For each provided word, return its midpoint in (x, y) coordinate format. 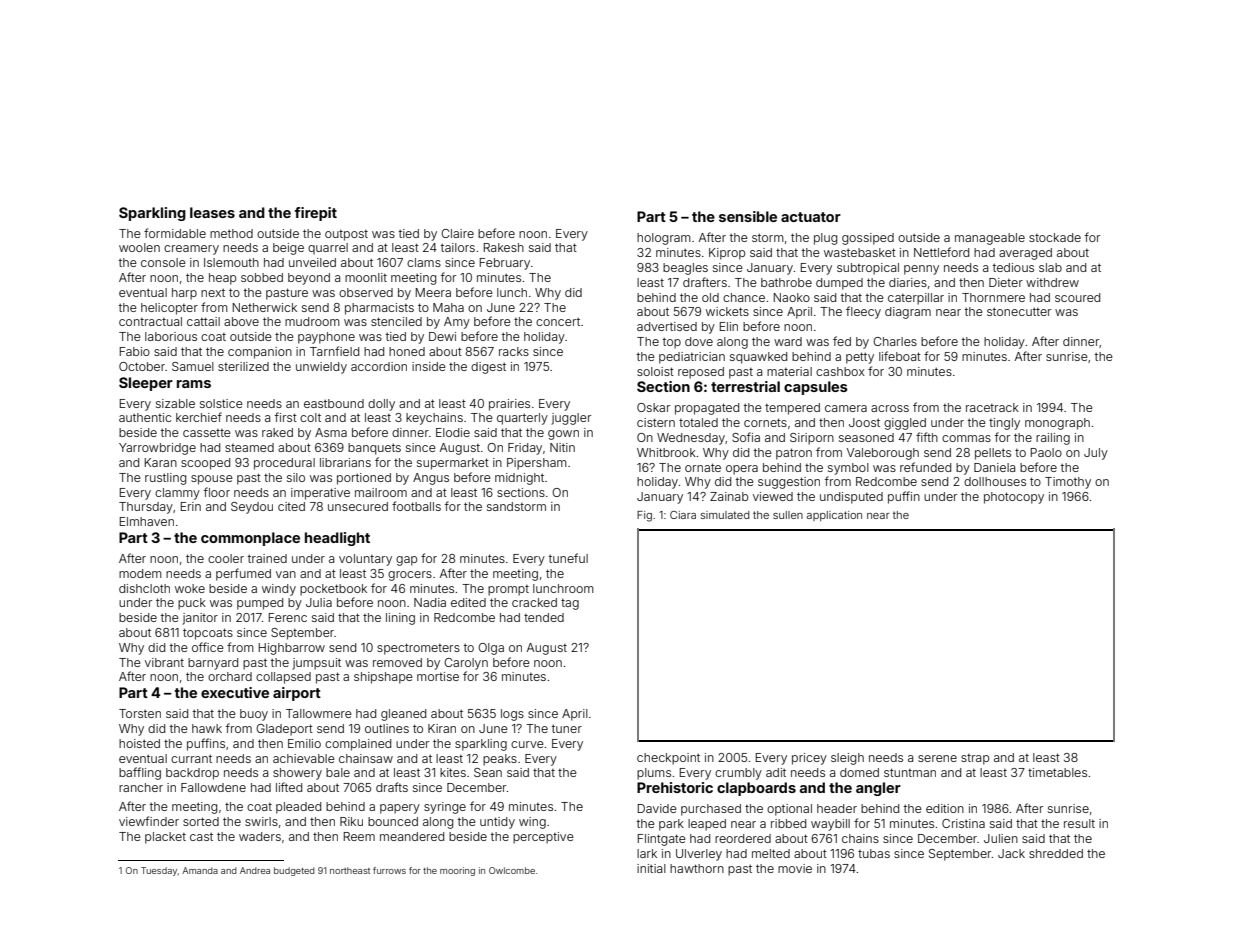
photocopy (1014, 498)
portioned (364, 479)
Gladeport (284, 730)
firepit (316, 214)
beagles (685, 269)
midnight (519, 479)
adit (776, 772)
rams (194, 384)
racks (514, 351)
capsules (816, 388)
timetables (1057, 772)
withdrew (1052, 282)
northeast (350, 870)
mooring (457, 871)
